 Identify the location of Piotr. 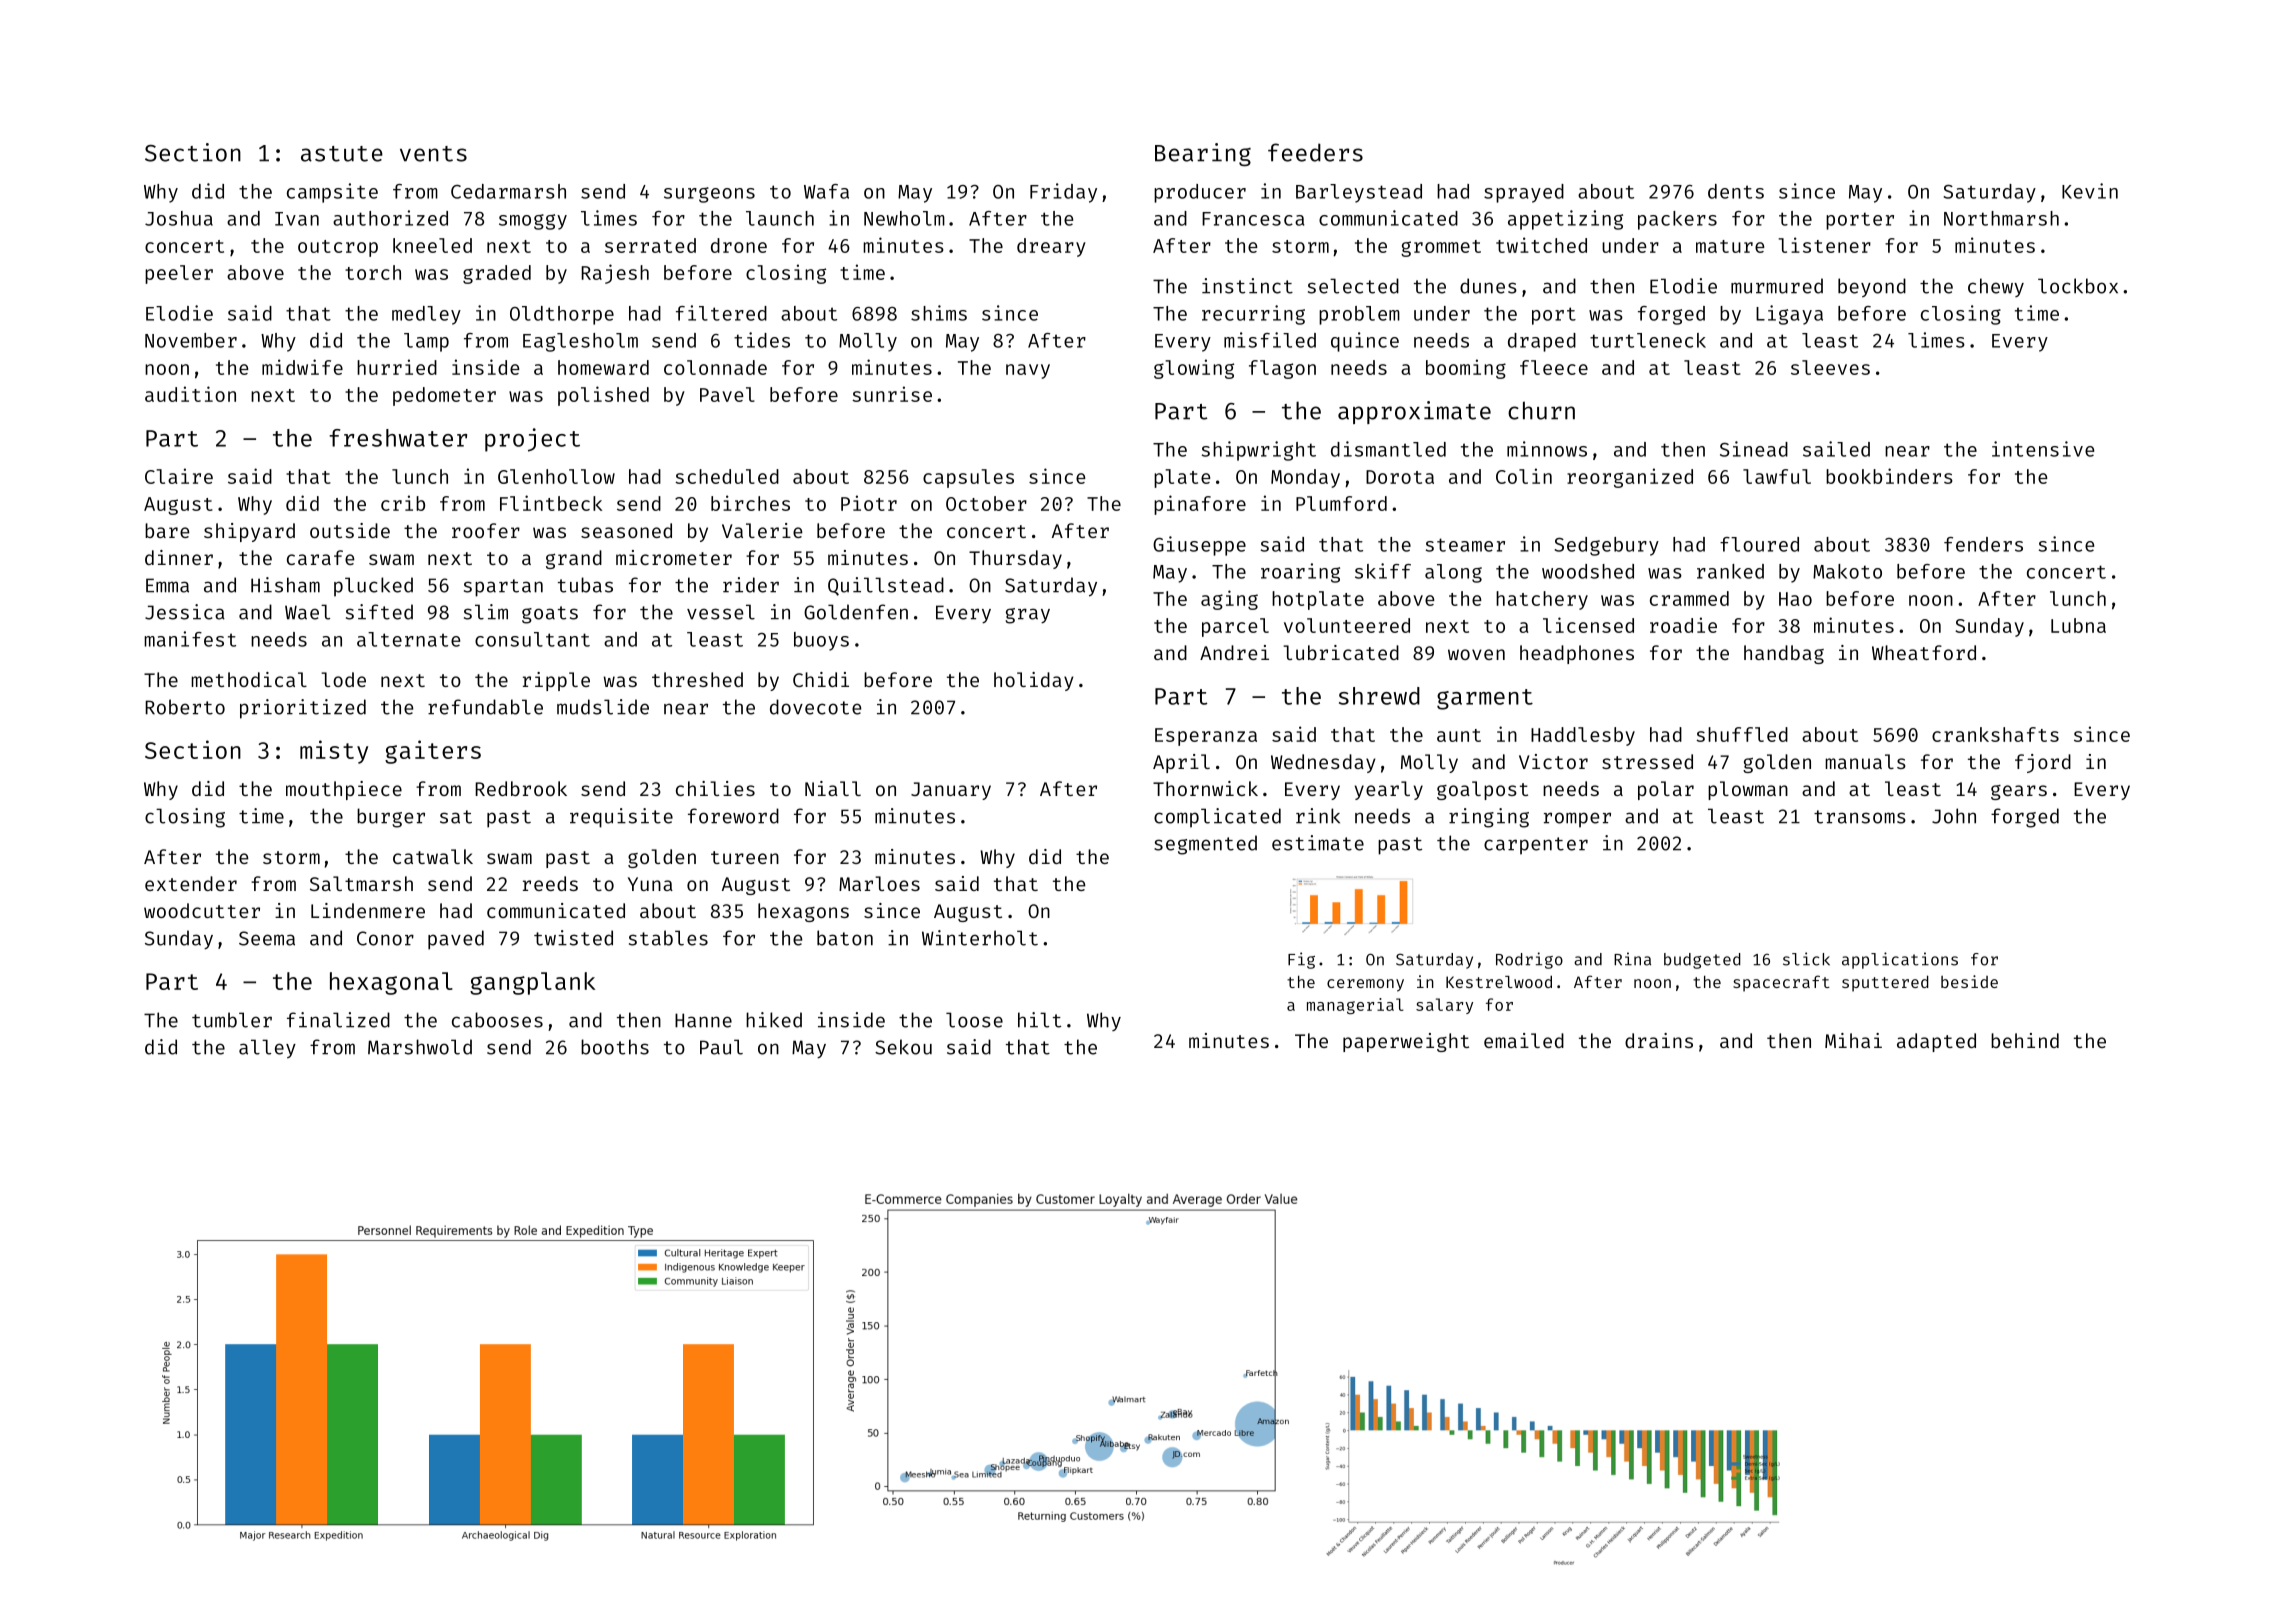
(869, 503).
